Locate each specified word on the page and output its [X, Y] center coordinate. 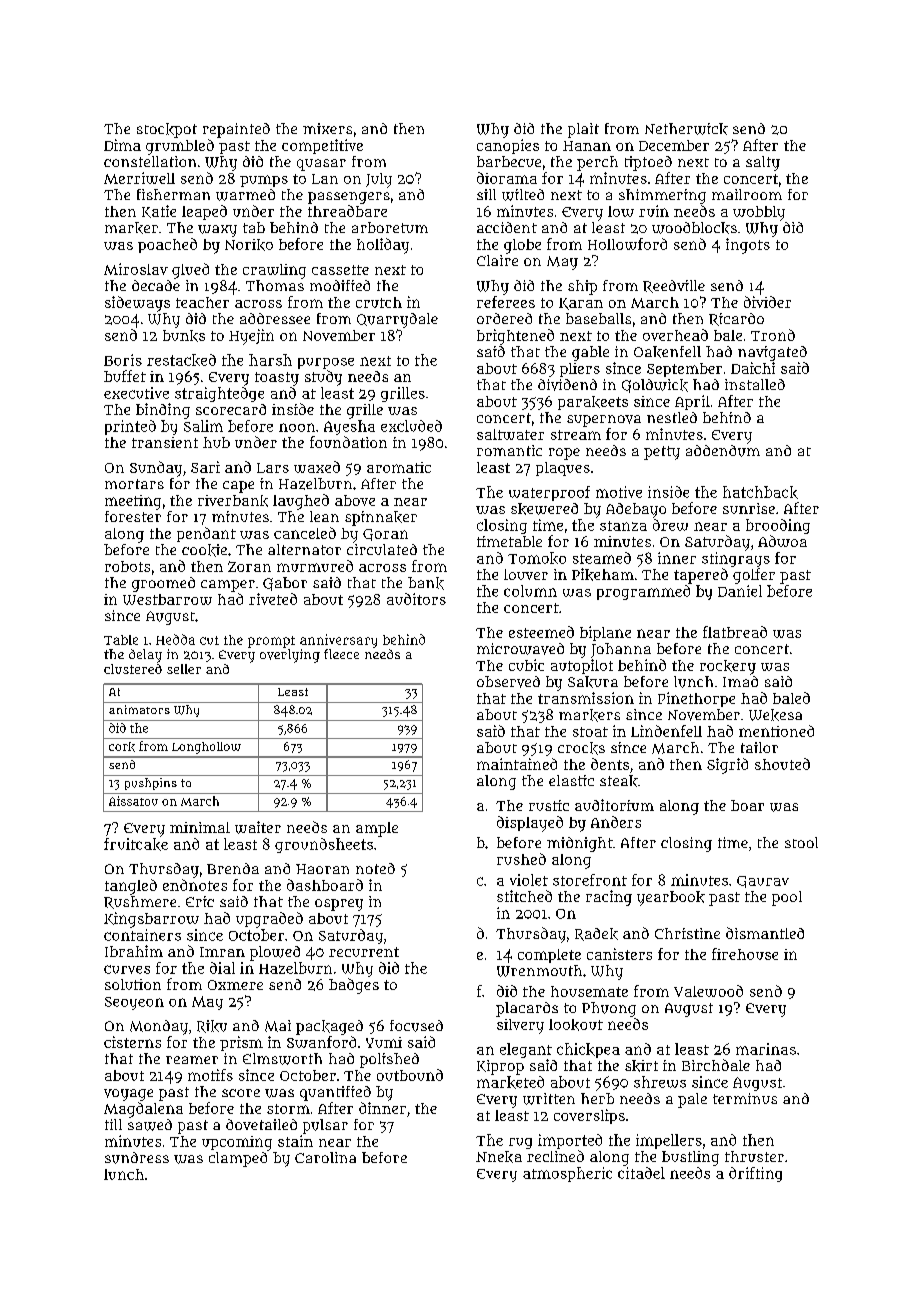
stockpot [167, 130]
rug [520, 1143]
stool [801, 842]
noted [375, 868]
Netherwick [686, 129]
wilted [523, 195]
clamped [238, 1159]
